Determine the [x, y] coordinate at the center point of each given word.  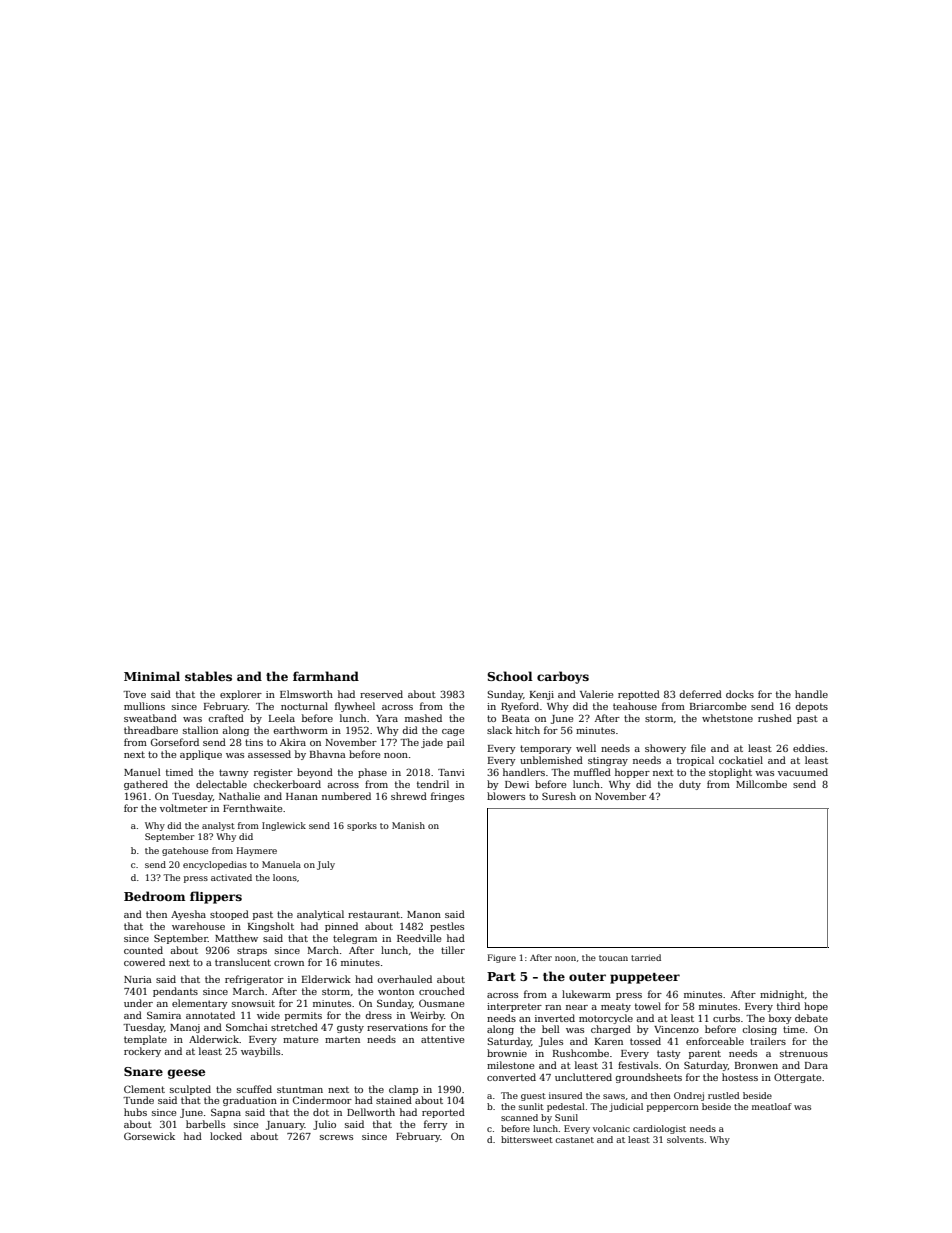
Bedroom [154, 896]
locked [226, 1136]
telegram [355, 939]
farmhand [326, 676]
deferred [700, 694]
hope [816, 1007]
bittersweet [527, 1139]
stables [208, 676]
